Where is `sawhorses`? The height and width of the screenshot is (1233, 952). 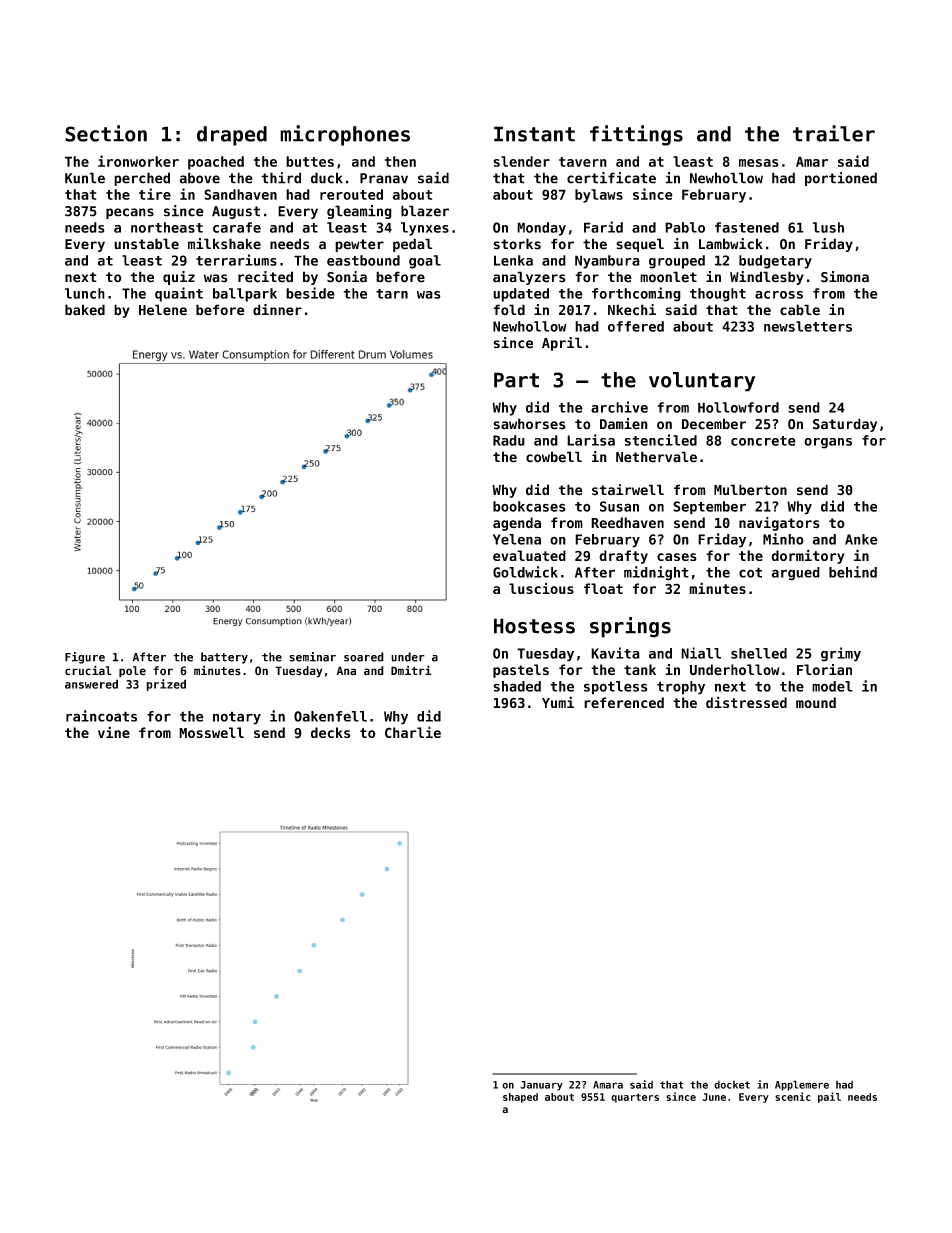 sawhorses is located at coordinates (529, 424).
